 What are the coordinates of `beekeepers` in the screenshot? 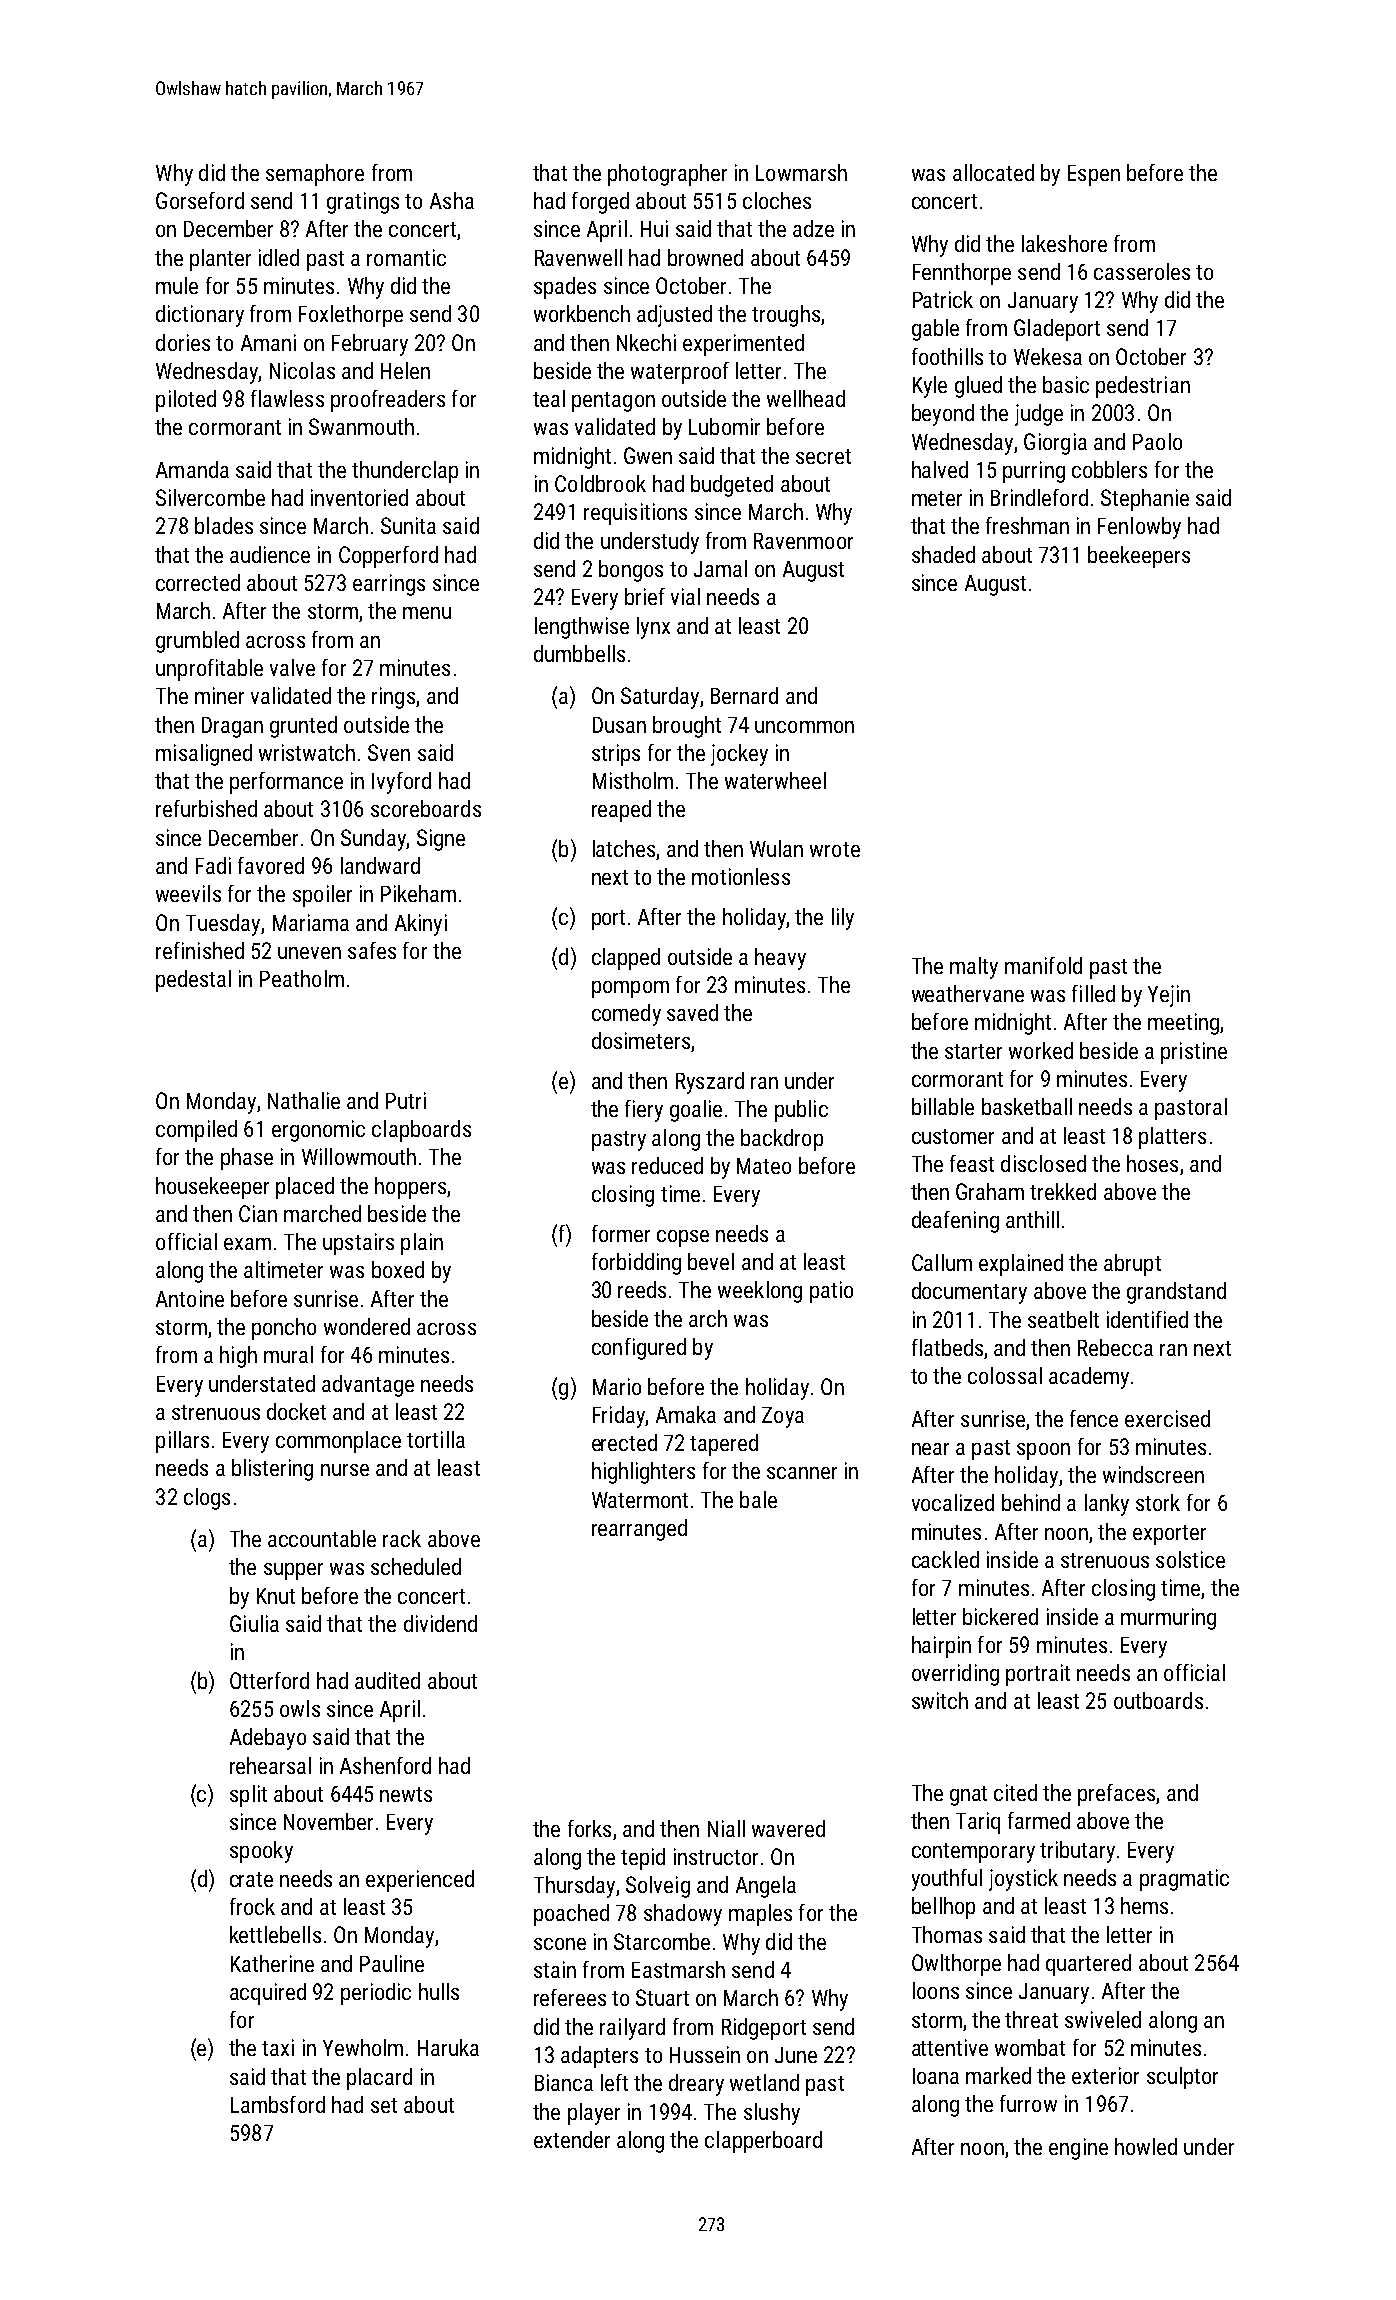 It's located at (1139, 557).
